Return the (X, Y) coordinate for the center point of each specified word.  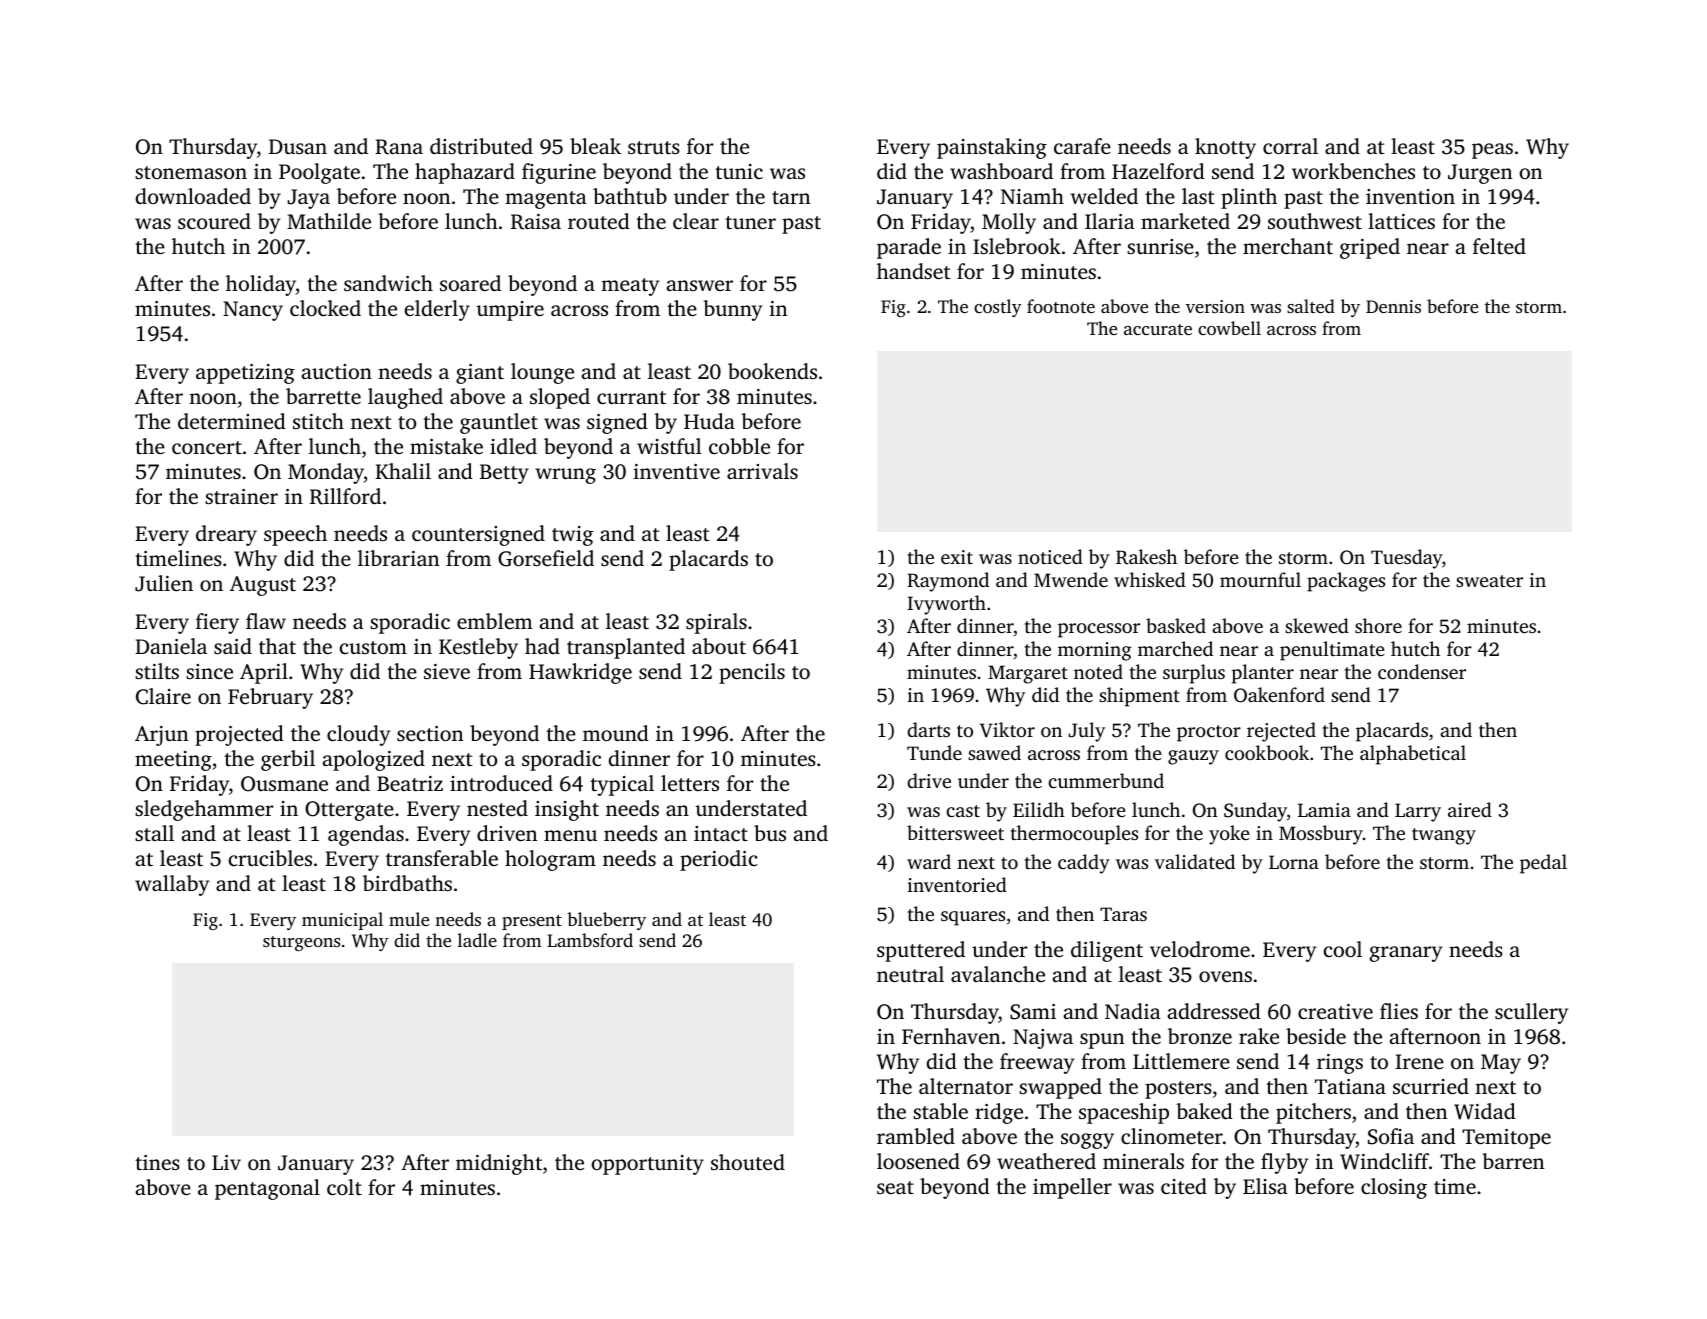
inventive (677, 471)
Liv (226, 1162)
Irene (1419, 1061)
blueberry (606, 921)
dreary (226, 535)
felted (1499, 246)
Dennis (1393, 306)
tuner (750, 222)
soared (470, 283)
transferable (442, 858)
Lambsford (590, 940)
